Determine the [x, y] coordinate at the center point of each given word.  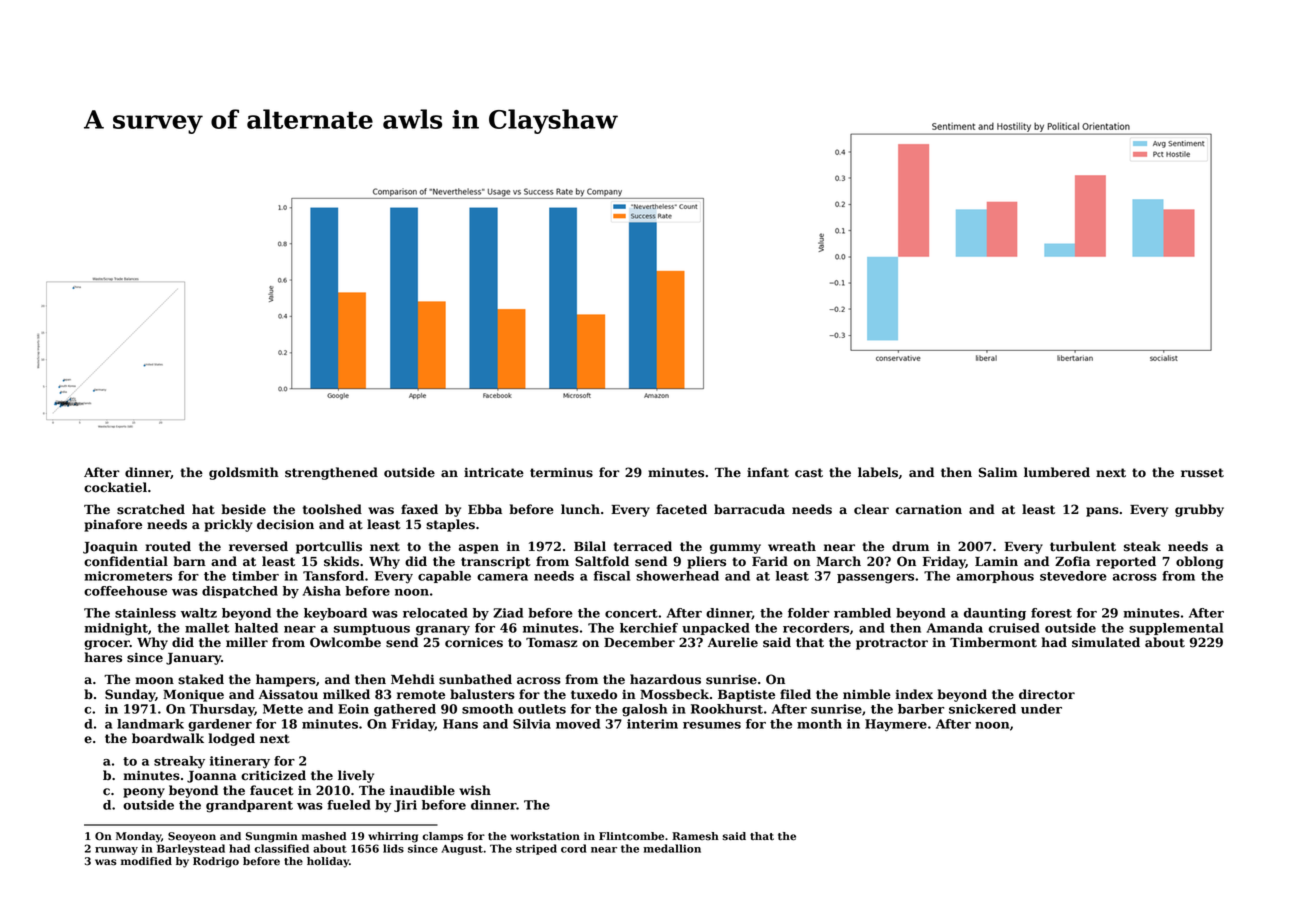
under [1041, 709]
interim [652, 724]
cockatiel [115, 487]
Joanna [212, 777]
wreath [792, 546]
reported [1126, 562]
